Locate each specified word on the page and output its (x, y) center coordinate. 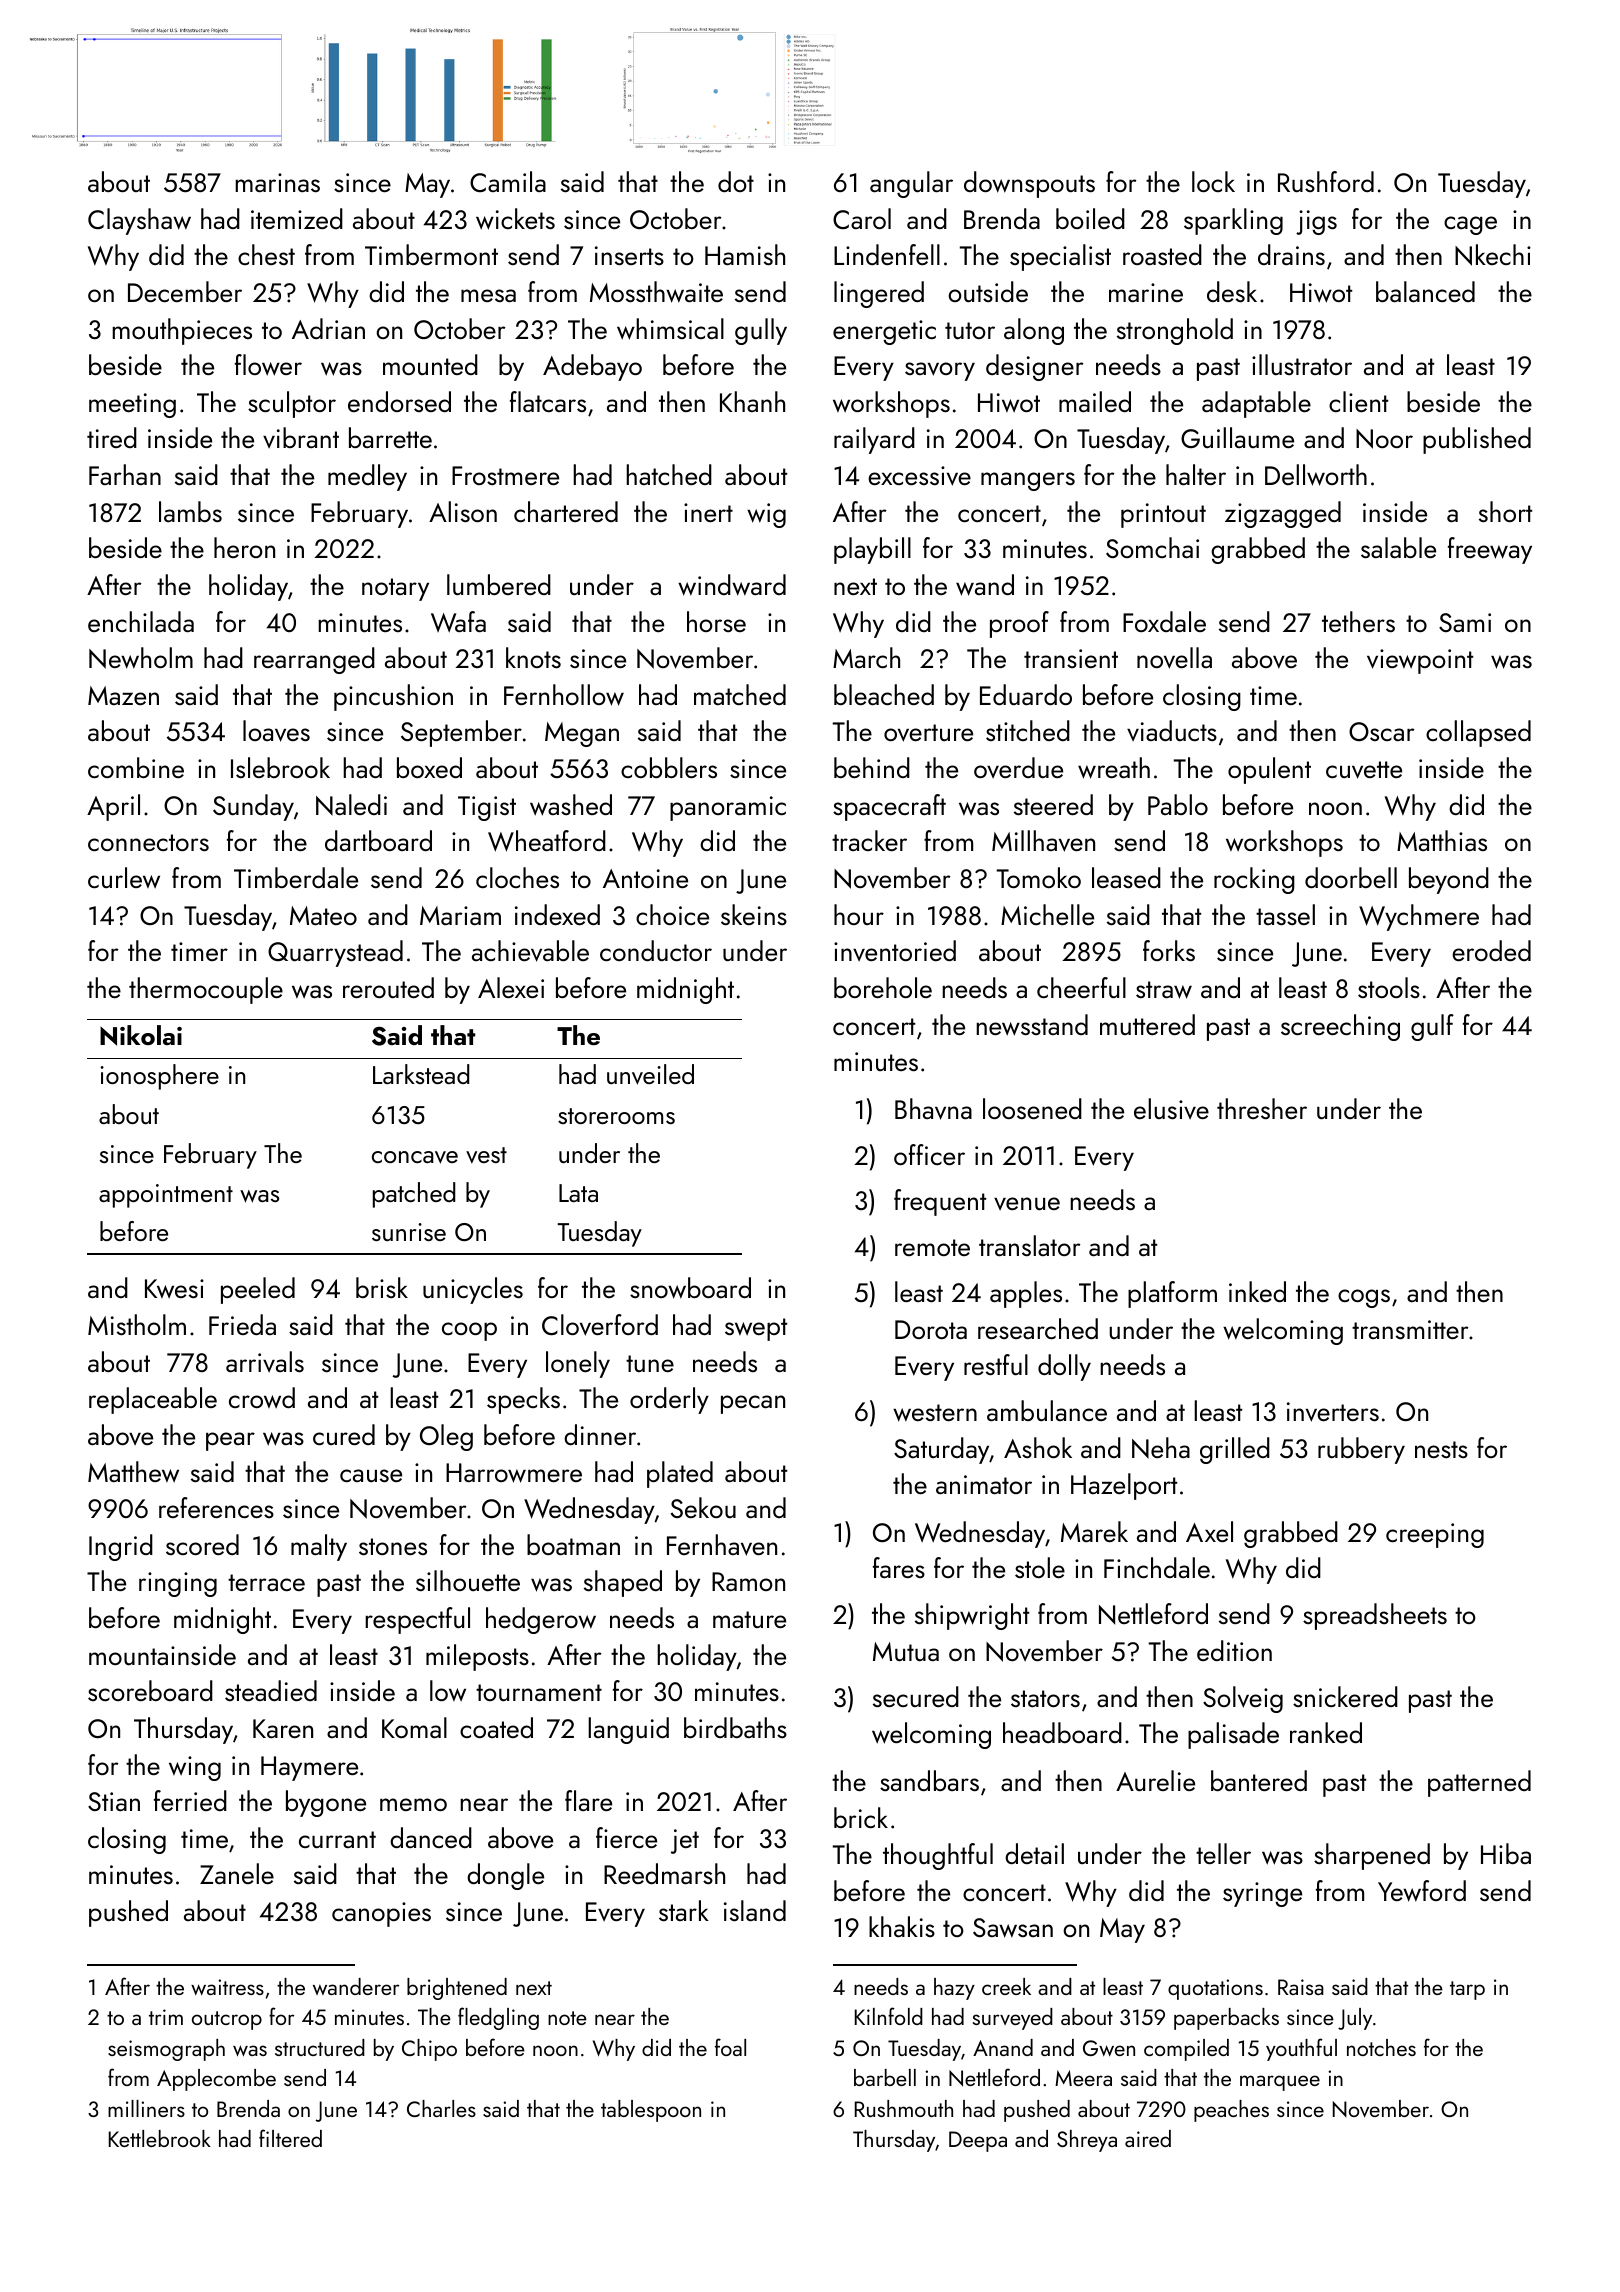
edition (1234, 1650)
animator (984, 1484)
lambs (190, 511)
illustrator (1302, 364)
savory (940, 371)
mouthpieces (182, 331)
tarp (1467, 1990)
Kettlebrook (160, 2138)
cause (371, 1475)
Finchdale (1157, 1567)
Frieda (242, 1324)
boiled (1090, 218)
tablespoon (651, 2111)
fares (899, 1567)
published (1477, 440)
